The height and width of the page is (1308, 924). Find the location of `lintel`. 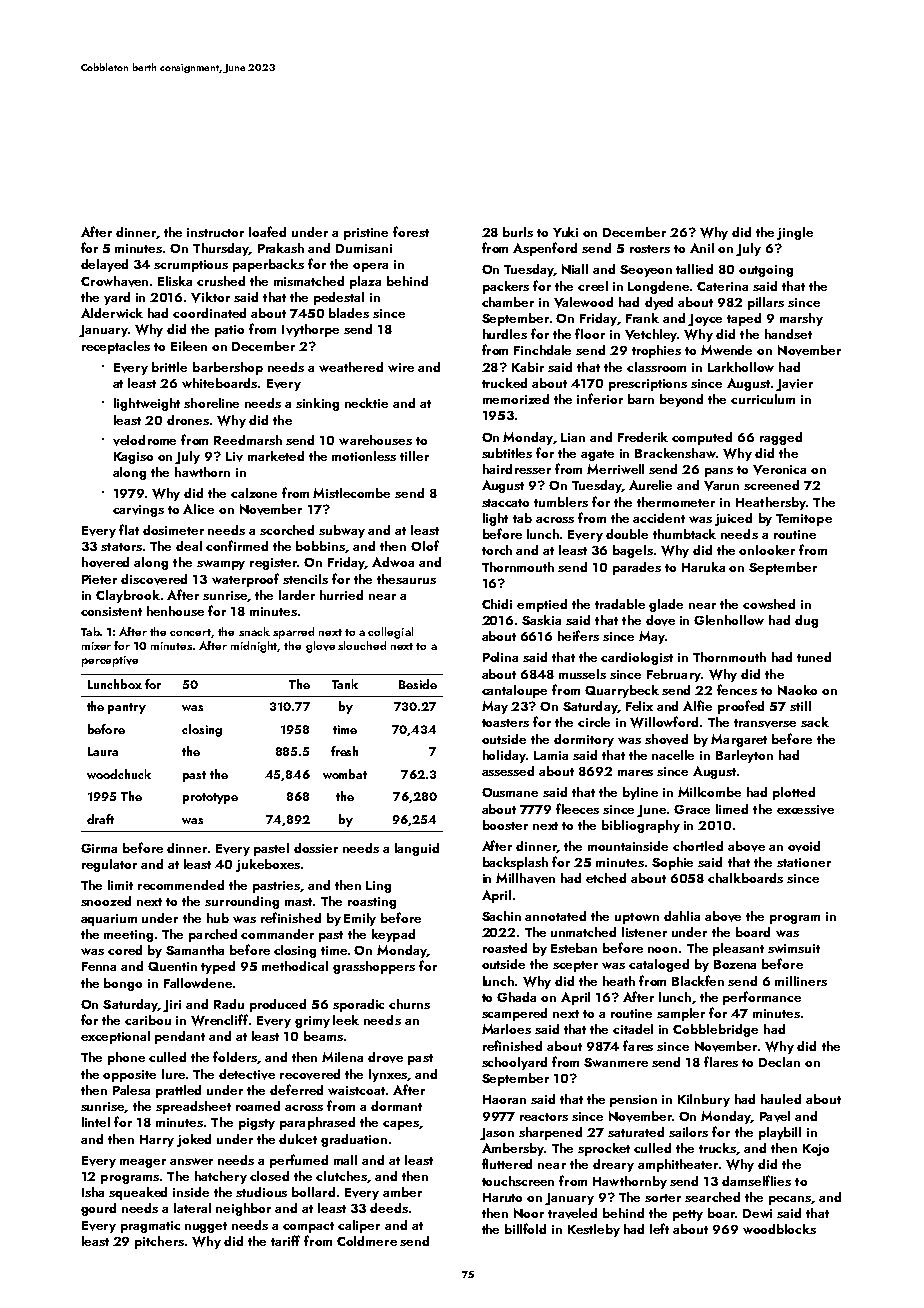

lintel is located at coordinates (96, 1122).
